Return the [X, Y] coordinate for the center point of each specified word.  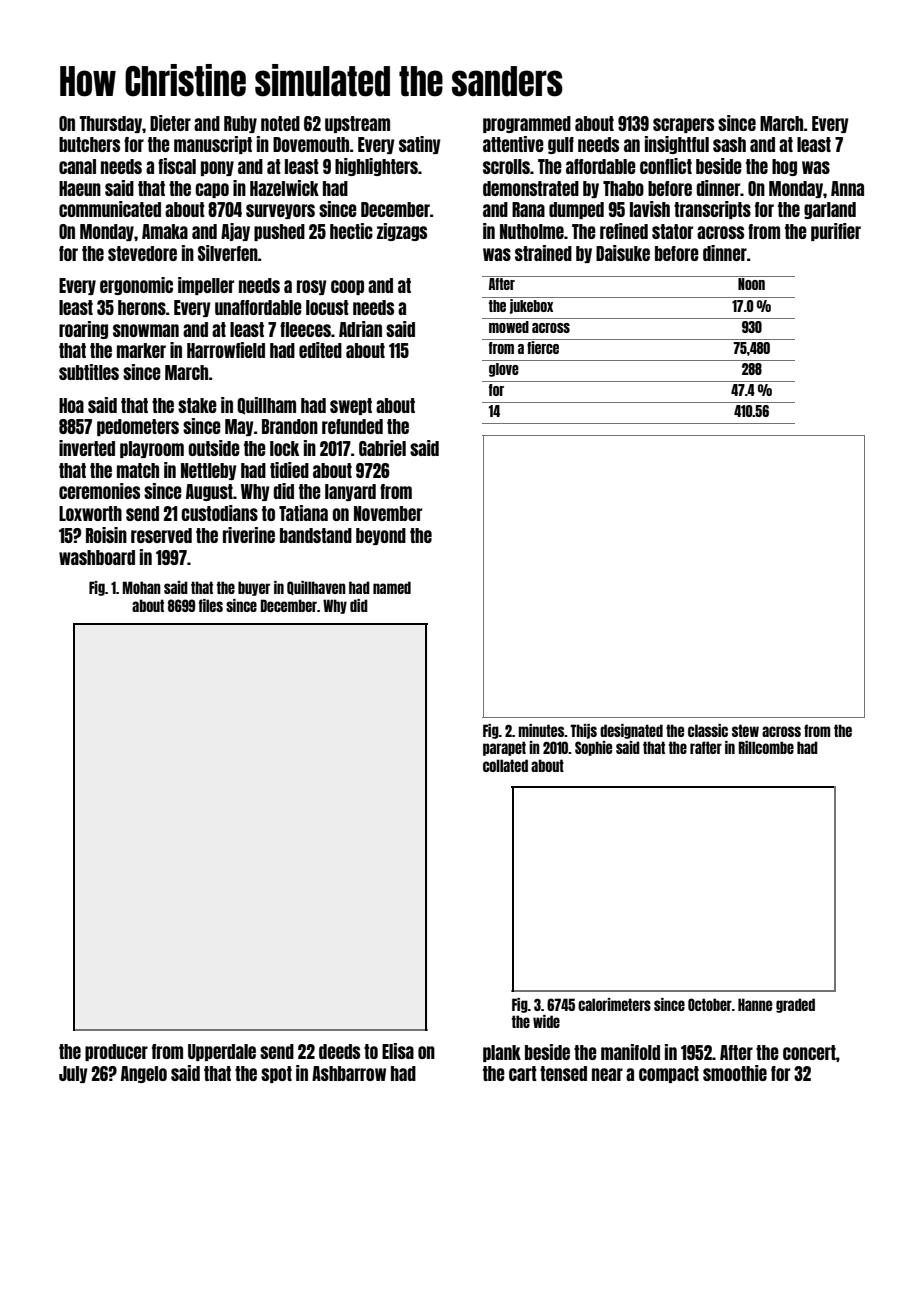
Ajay [235, 232]
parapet [504, 748]
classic [708, 730]
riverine [249, 535]
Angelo [144, 1074]
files [211, 605]
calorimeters [614, 1004]
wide [546, 1021]
